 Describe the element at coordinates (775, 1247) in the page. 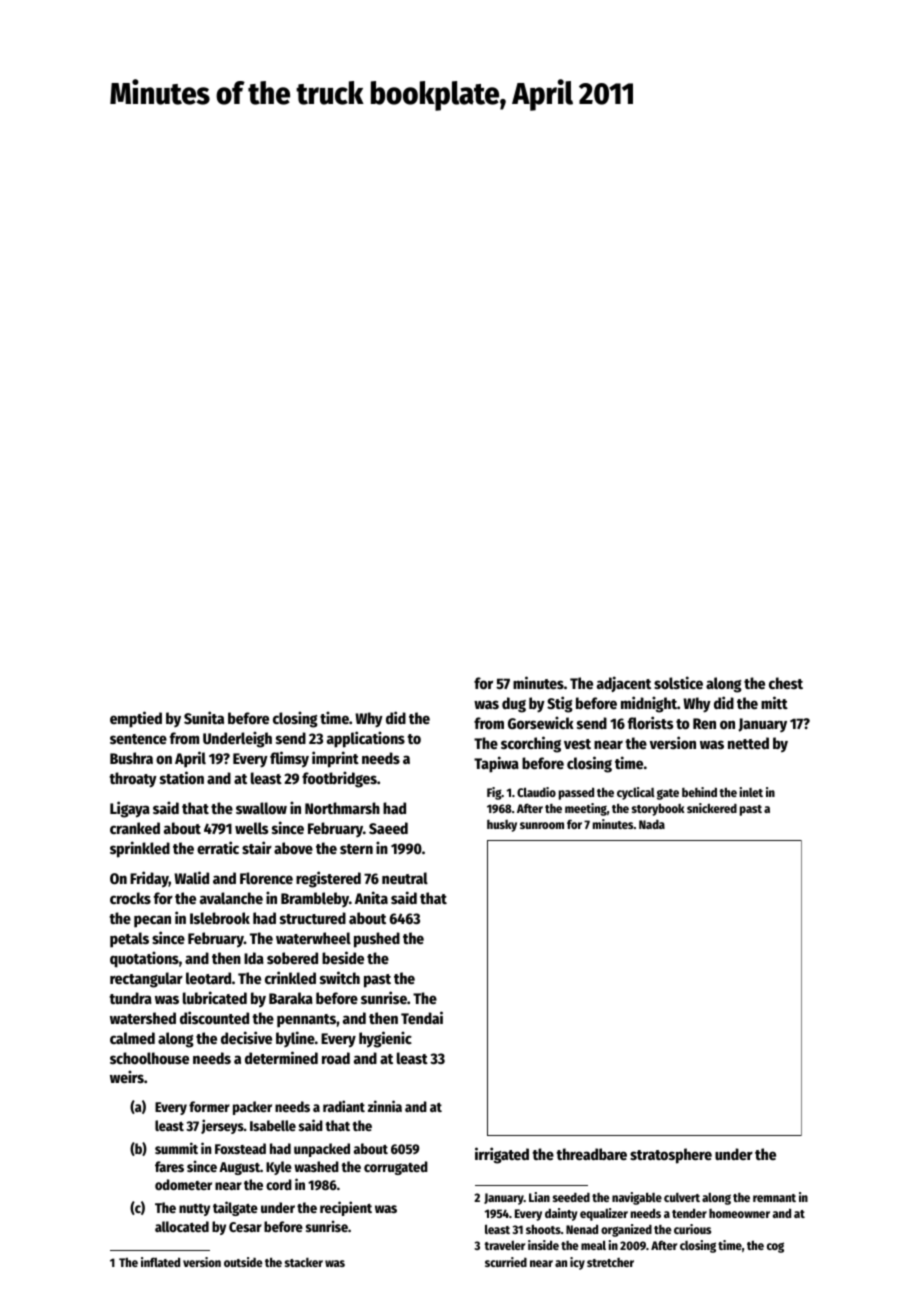

I see `cog` at that location.
